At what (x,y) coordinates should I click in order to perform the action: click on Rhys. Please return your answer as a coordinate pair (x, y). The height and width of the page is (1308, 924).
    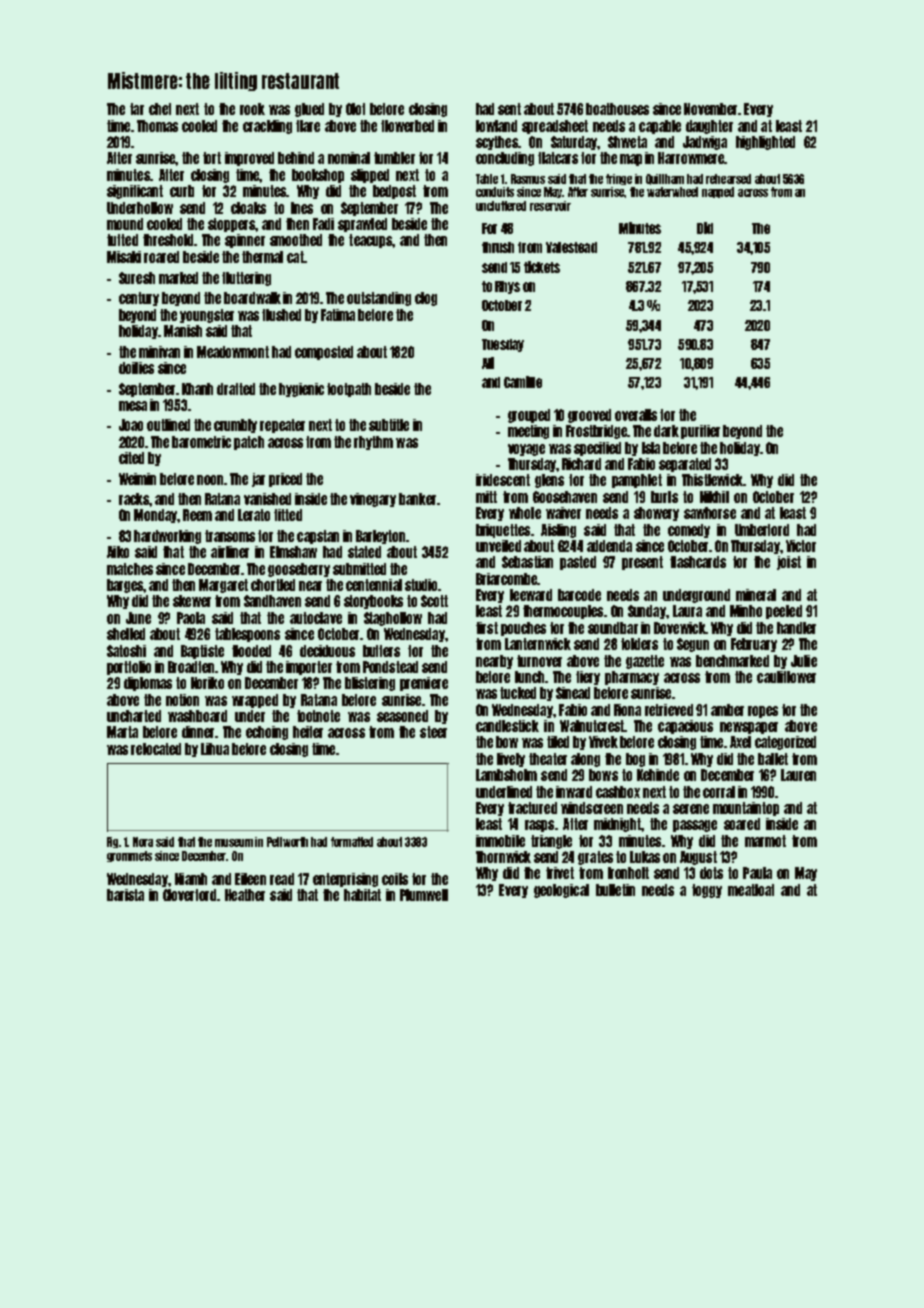
    Looking at the image, I should click on (507, 287).
